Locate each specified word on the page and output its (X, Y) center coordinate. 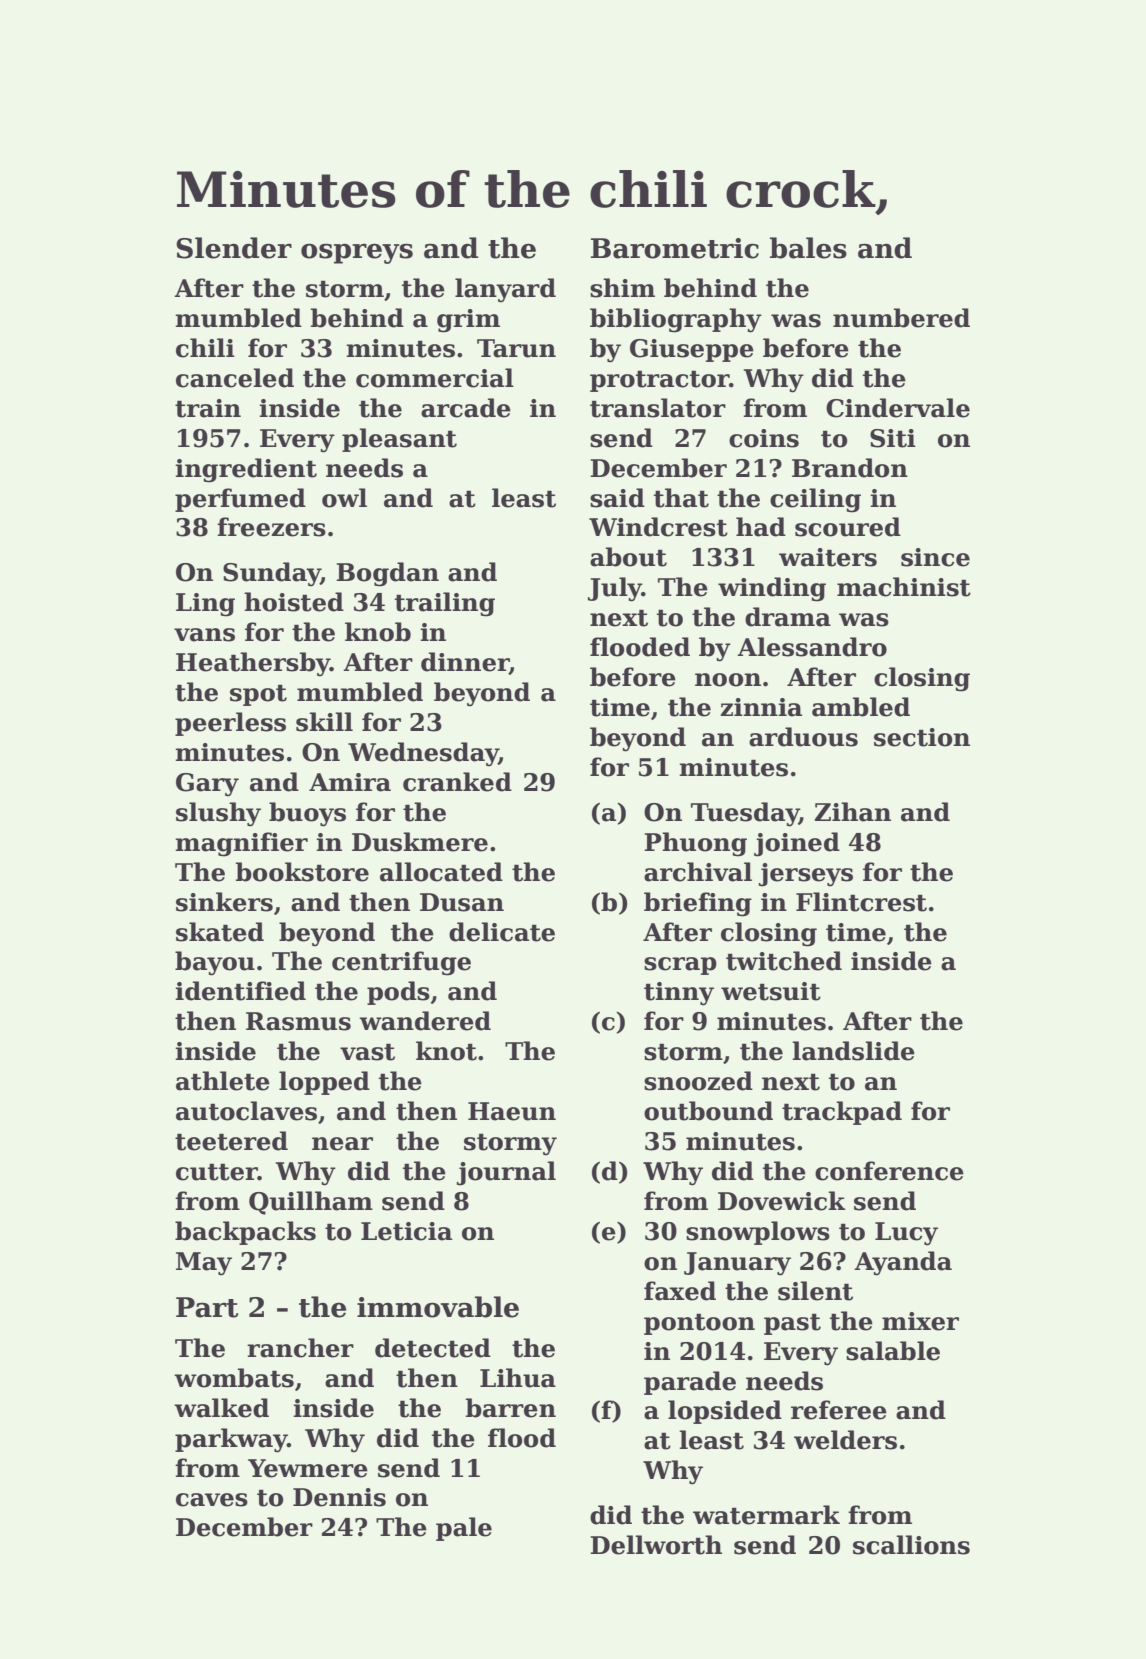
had (761, 527)
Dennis (339, 1497)
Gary (207, 785)
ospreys (357, 253)
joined (797, 844)
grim (468, 321)
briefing (698, 904)
